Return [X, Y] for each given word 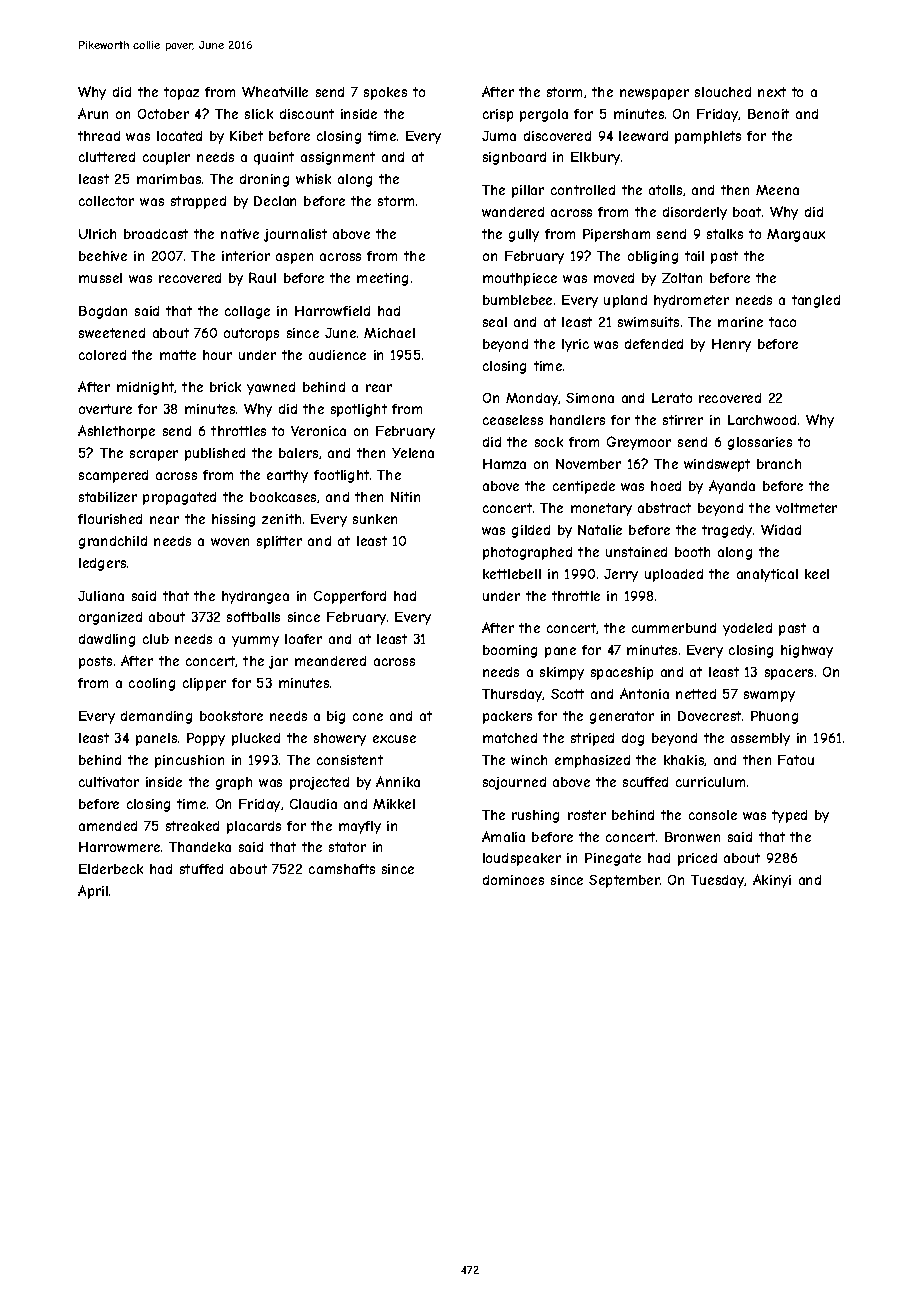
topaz [181, 93]
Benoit [768, 114]
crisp [498, 115]
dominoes [513, 880]
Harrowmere [119, 847]
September [624, 881]
